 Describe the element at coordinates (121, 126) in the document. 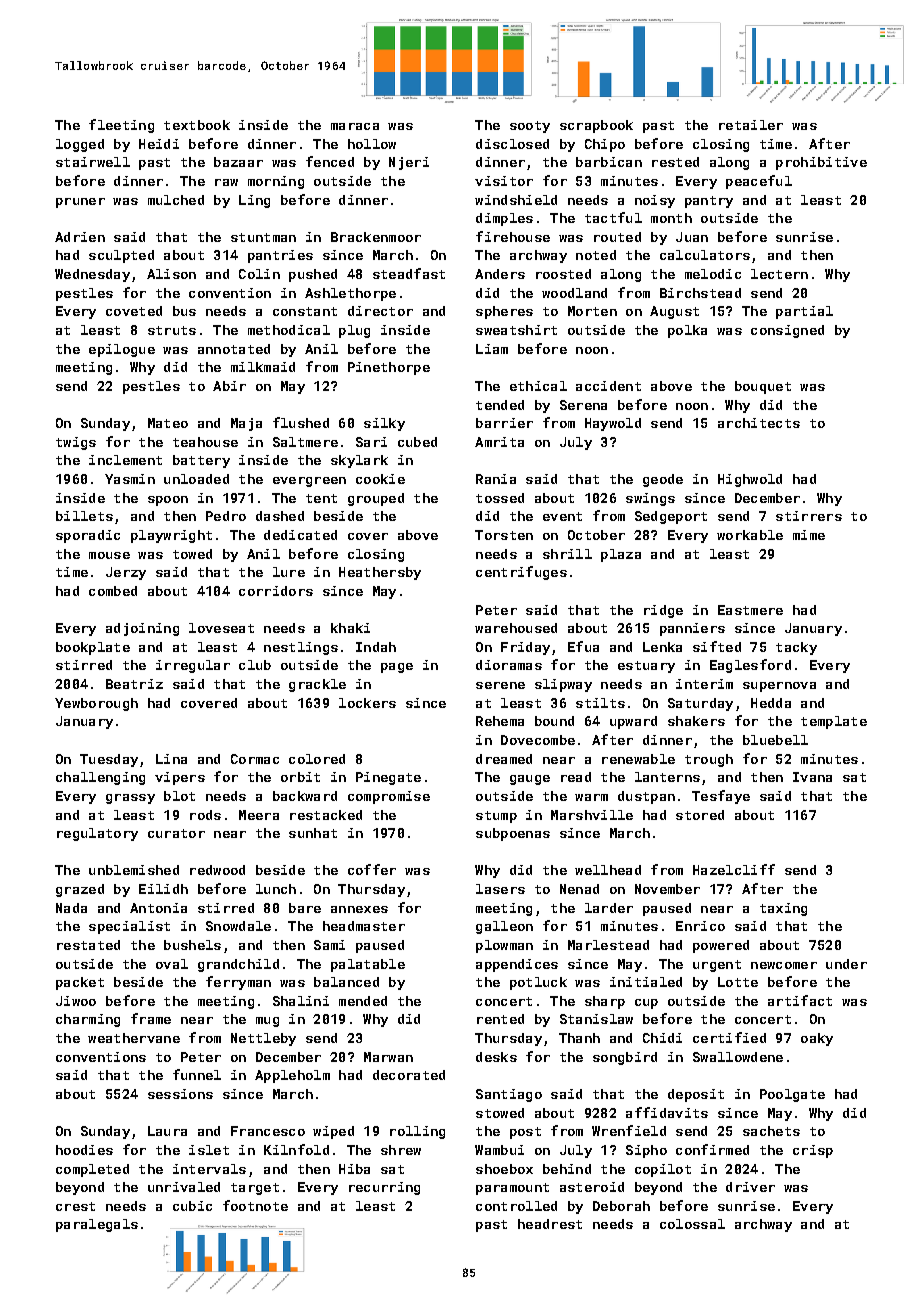

I see `fleeting` at that location.
